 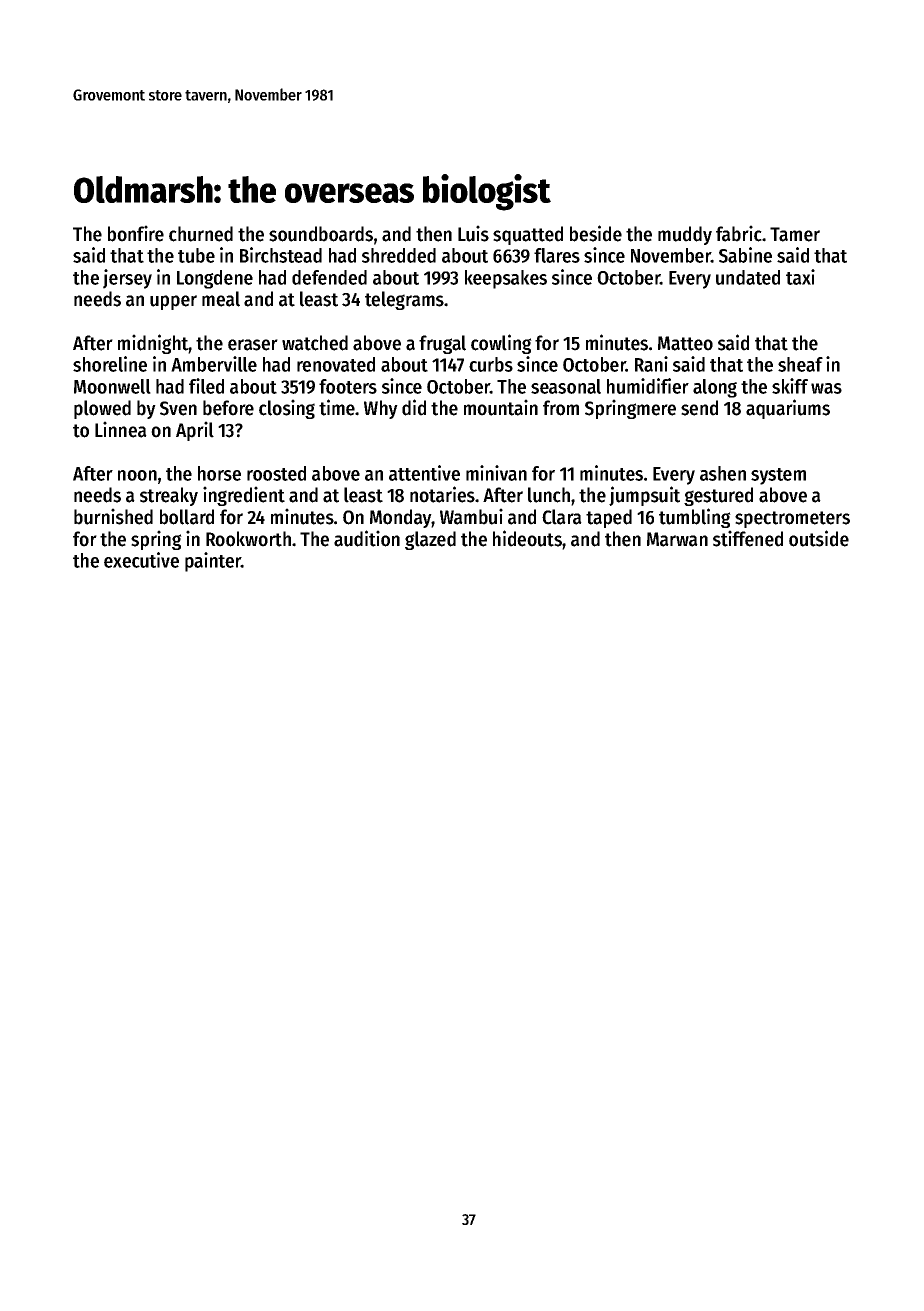 I want to click on Luis, so click(x=473, y=233).
